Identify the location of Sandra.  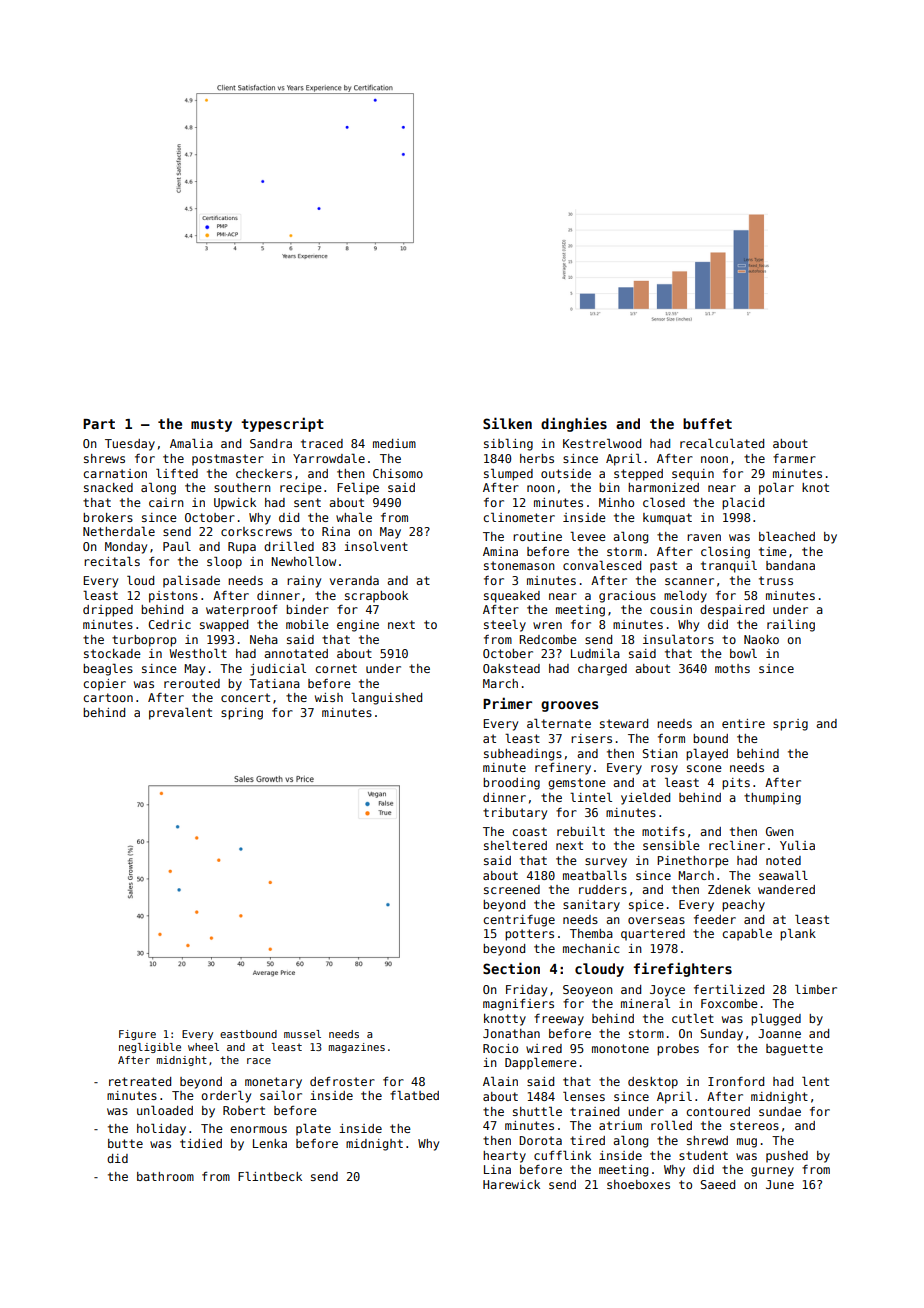
(271, 443).
